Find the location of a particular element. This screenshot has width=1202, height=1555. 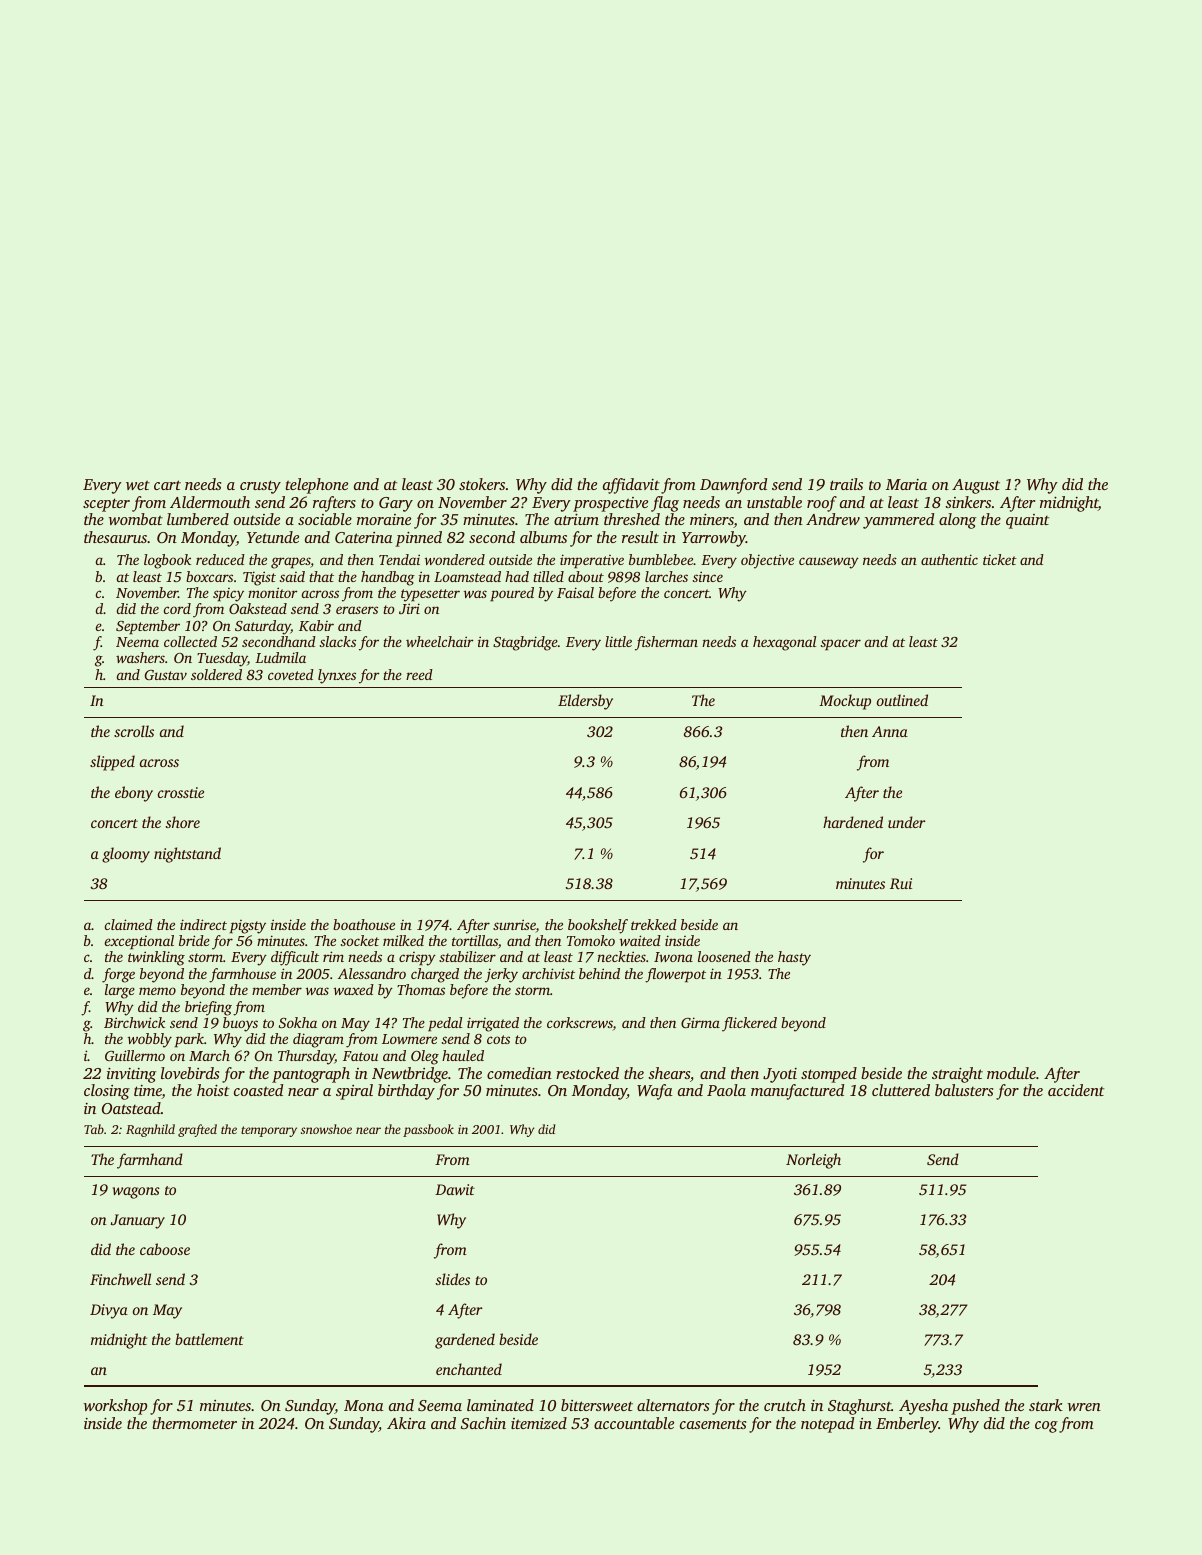

Dawit is located at coordinates (455, 1189).
